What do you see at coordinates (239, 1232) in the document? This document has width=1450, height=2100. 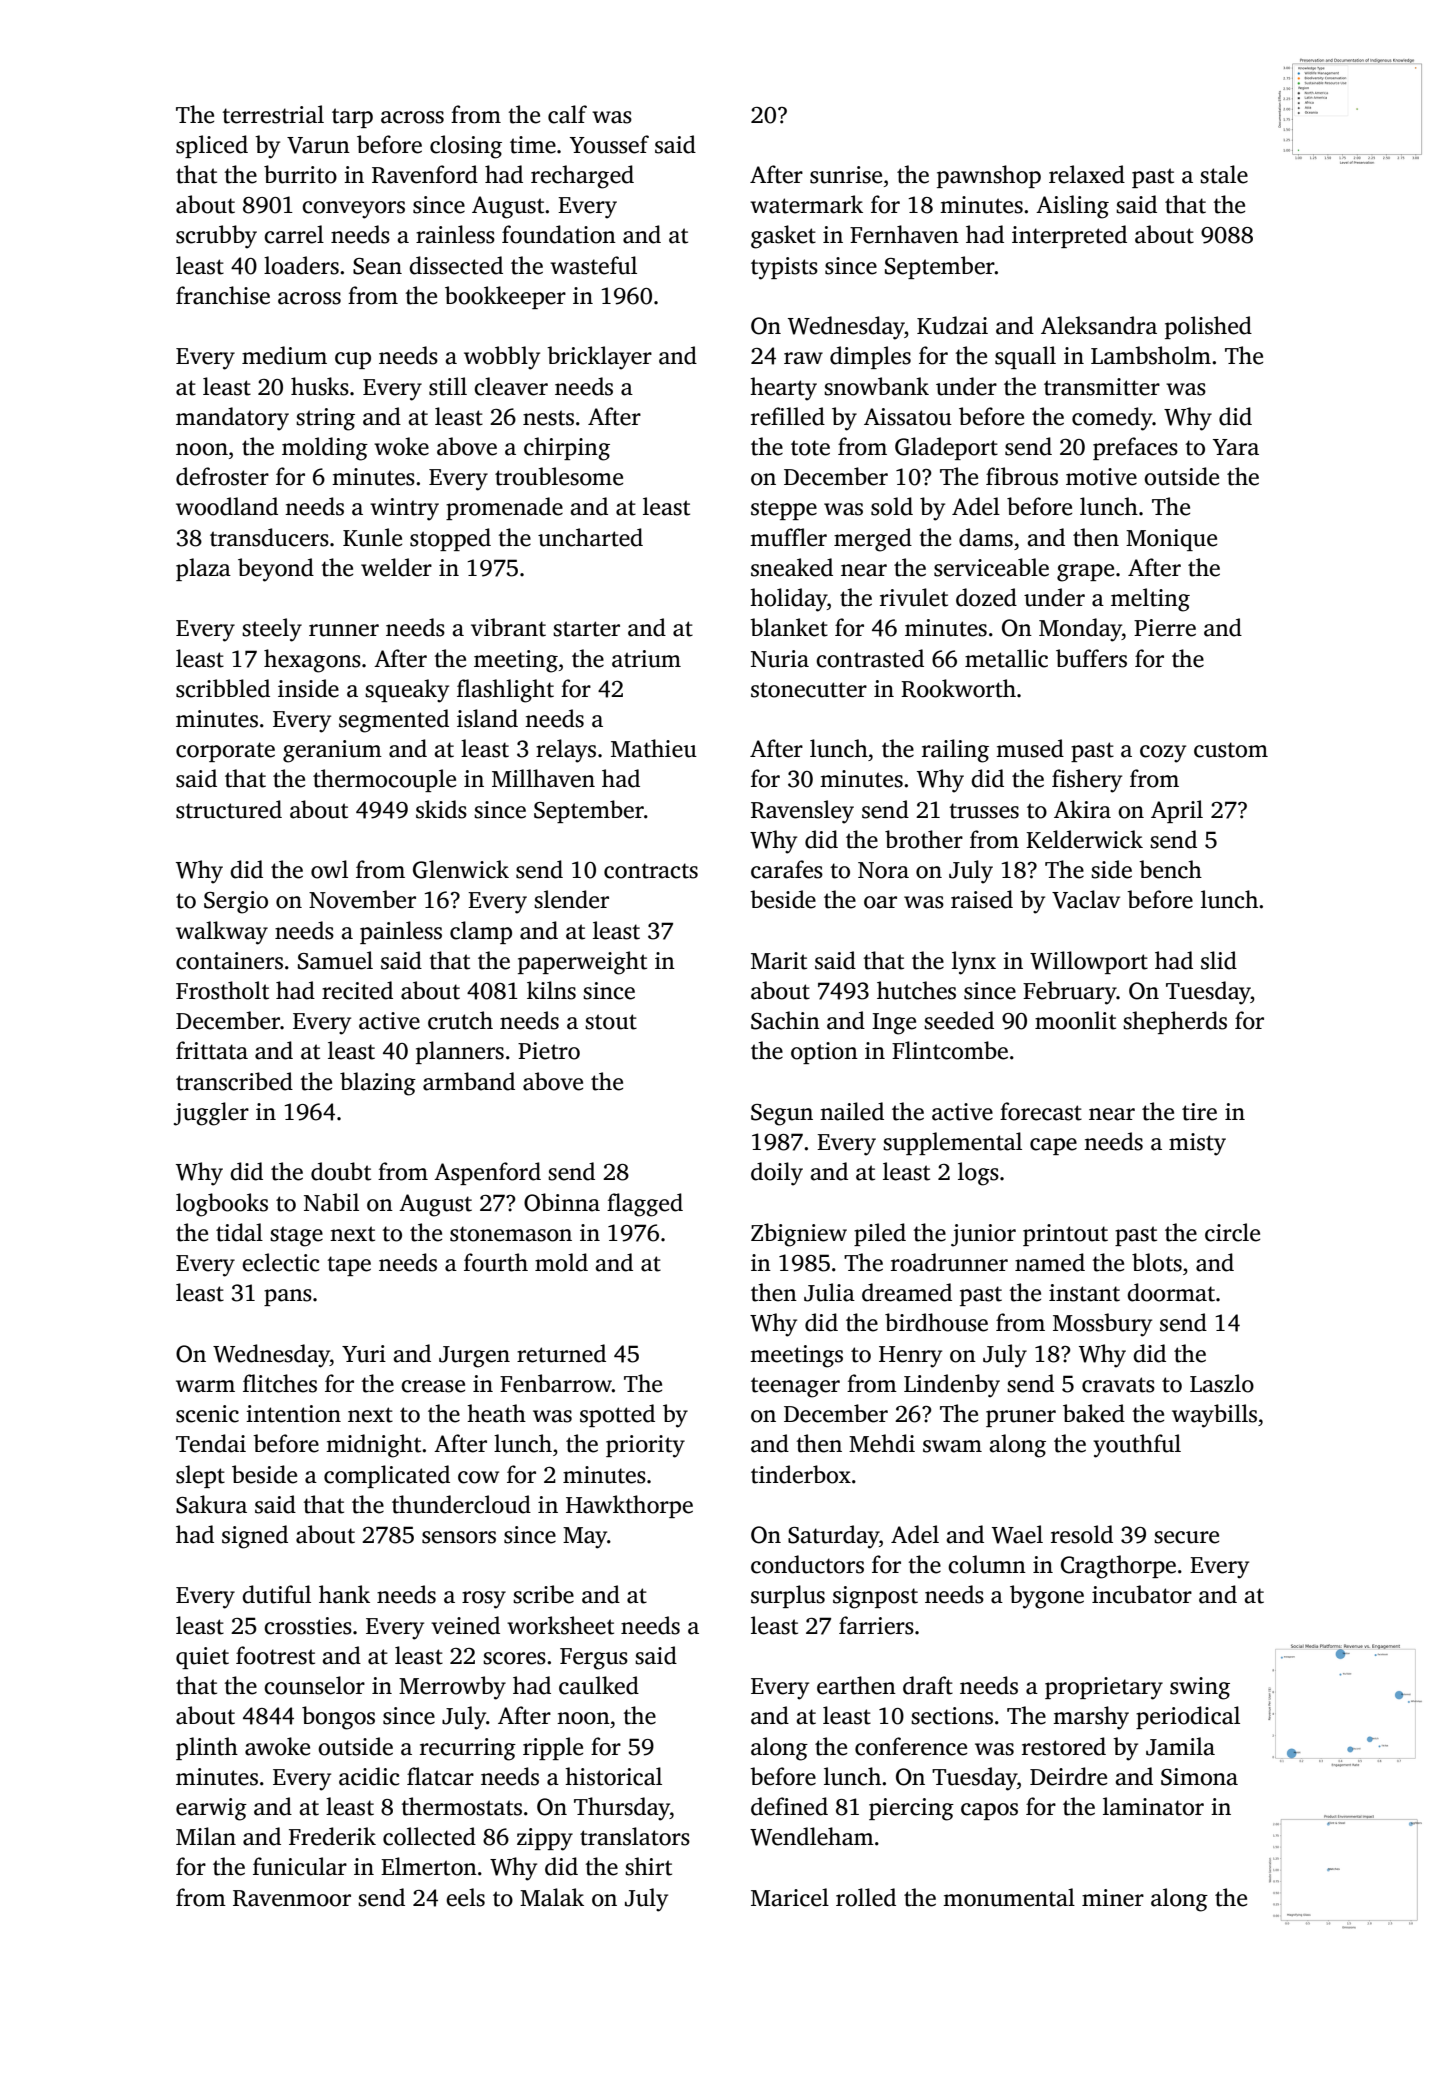 I see `tidal` at bounding box center [239, 1232].
